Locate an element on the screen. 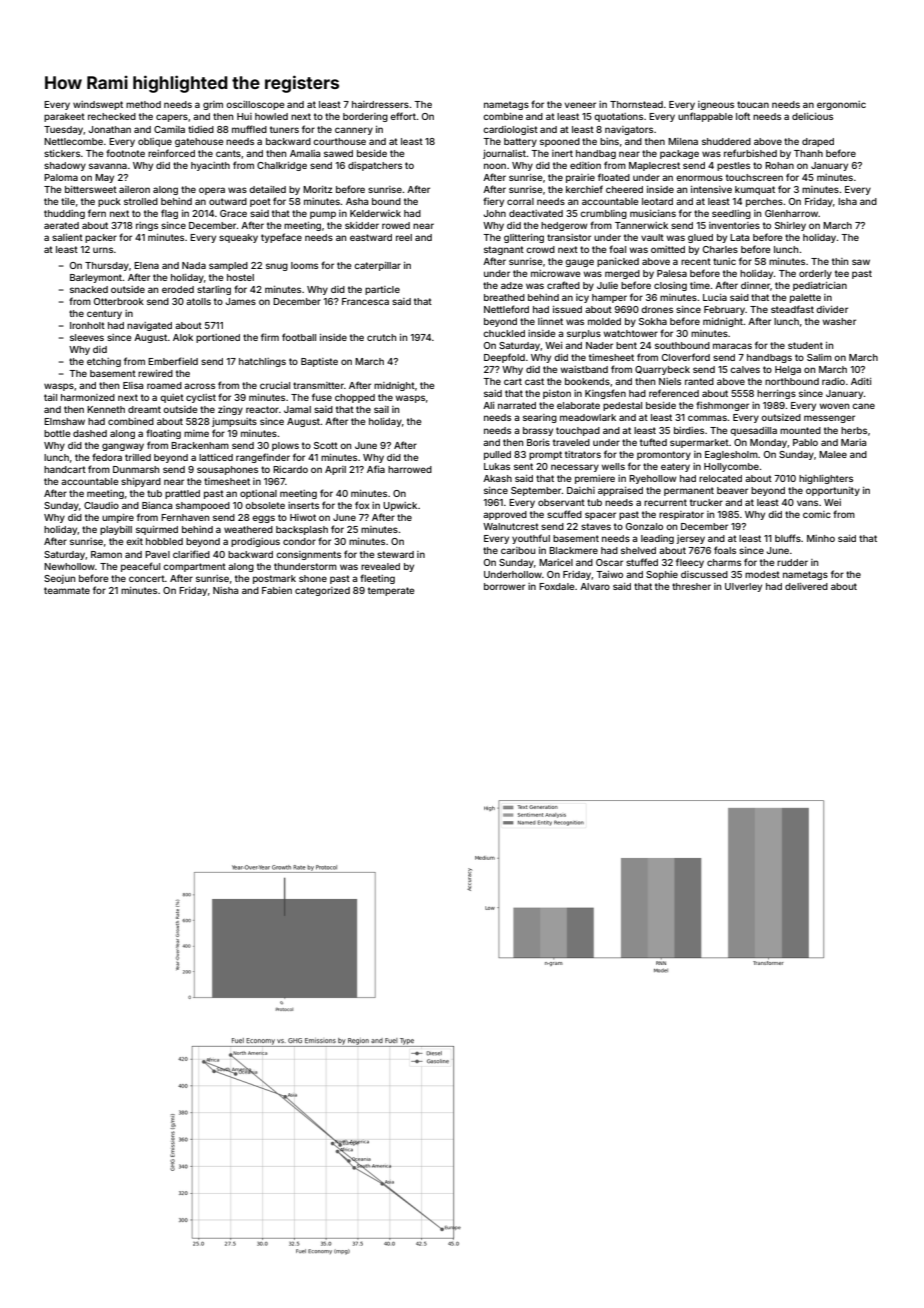 This screenshot has height=1308, width=924. Sokha is located at coordinates (653, 321).
